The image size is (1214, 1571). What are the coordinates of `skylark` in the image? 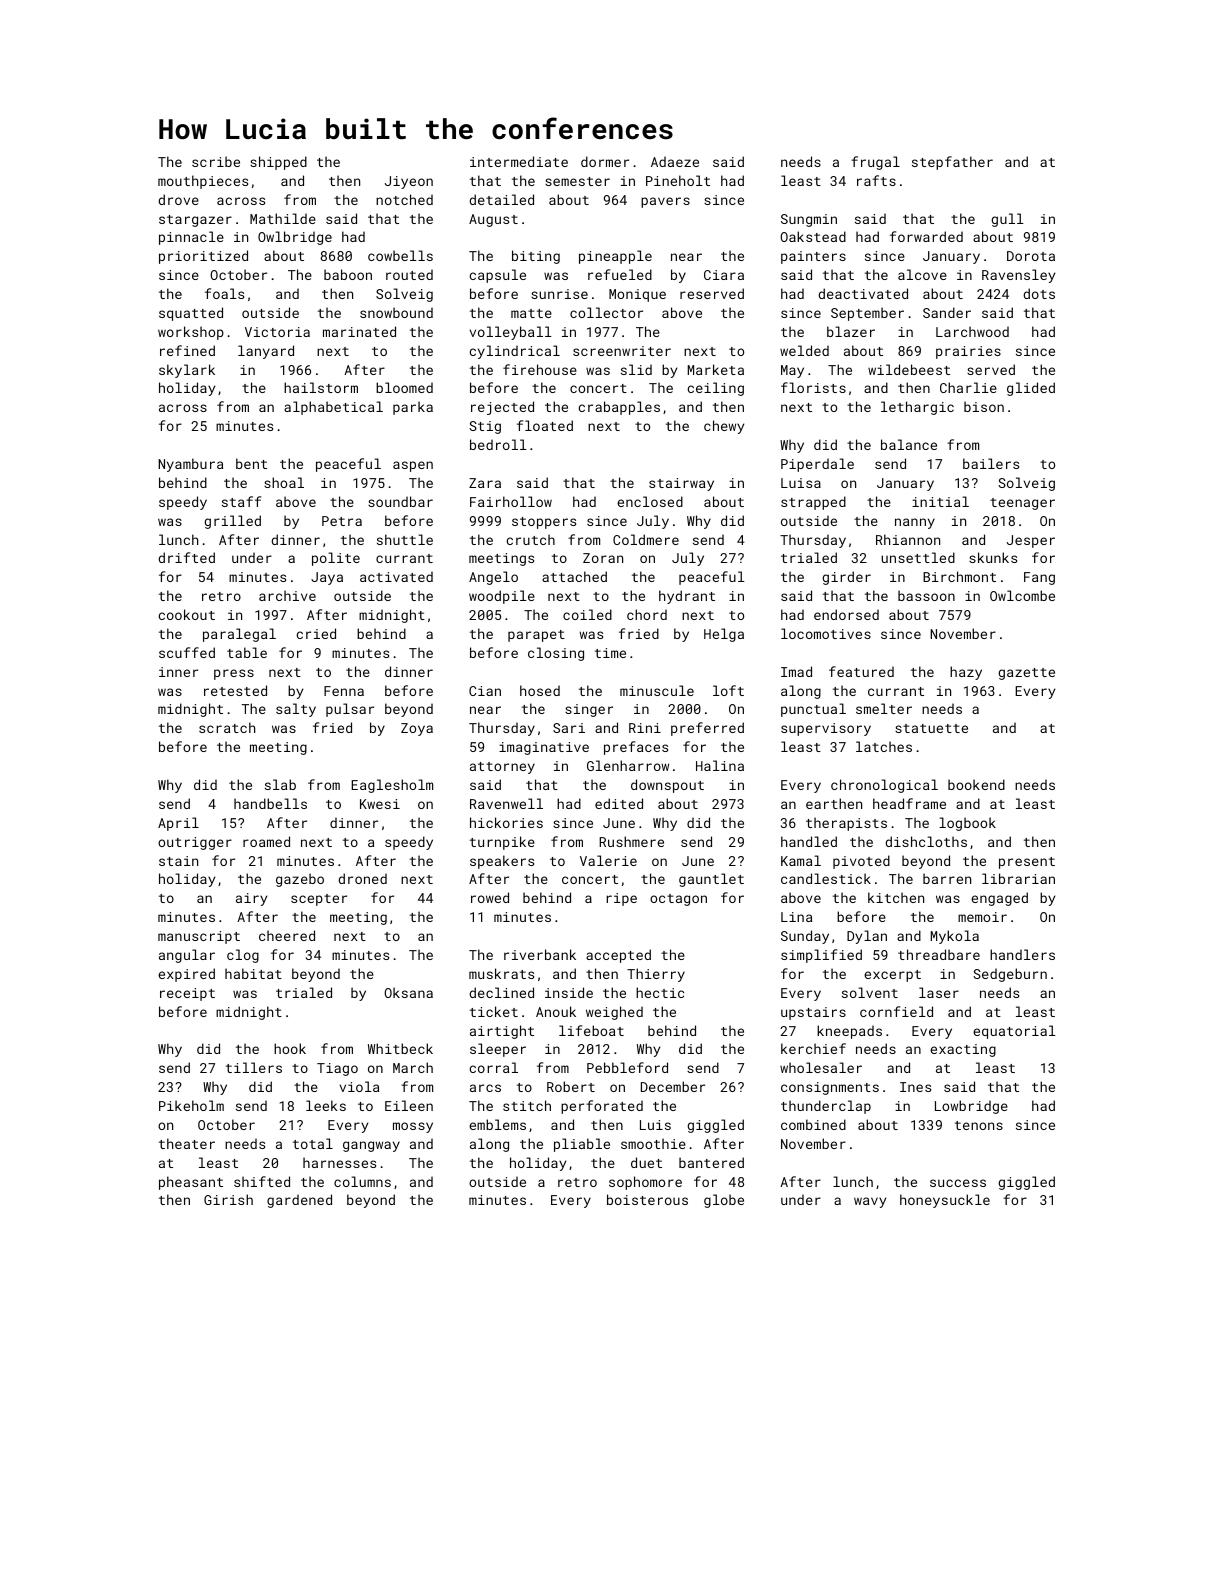 It's located at (187, 371).
